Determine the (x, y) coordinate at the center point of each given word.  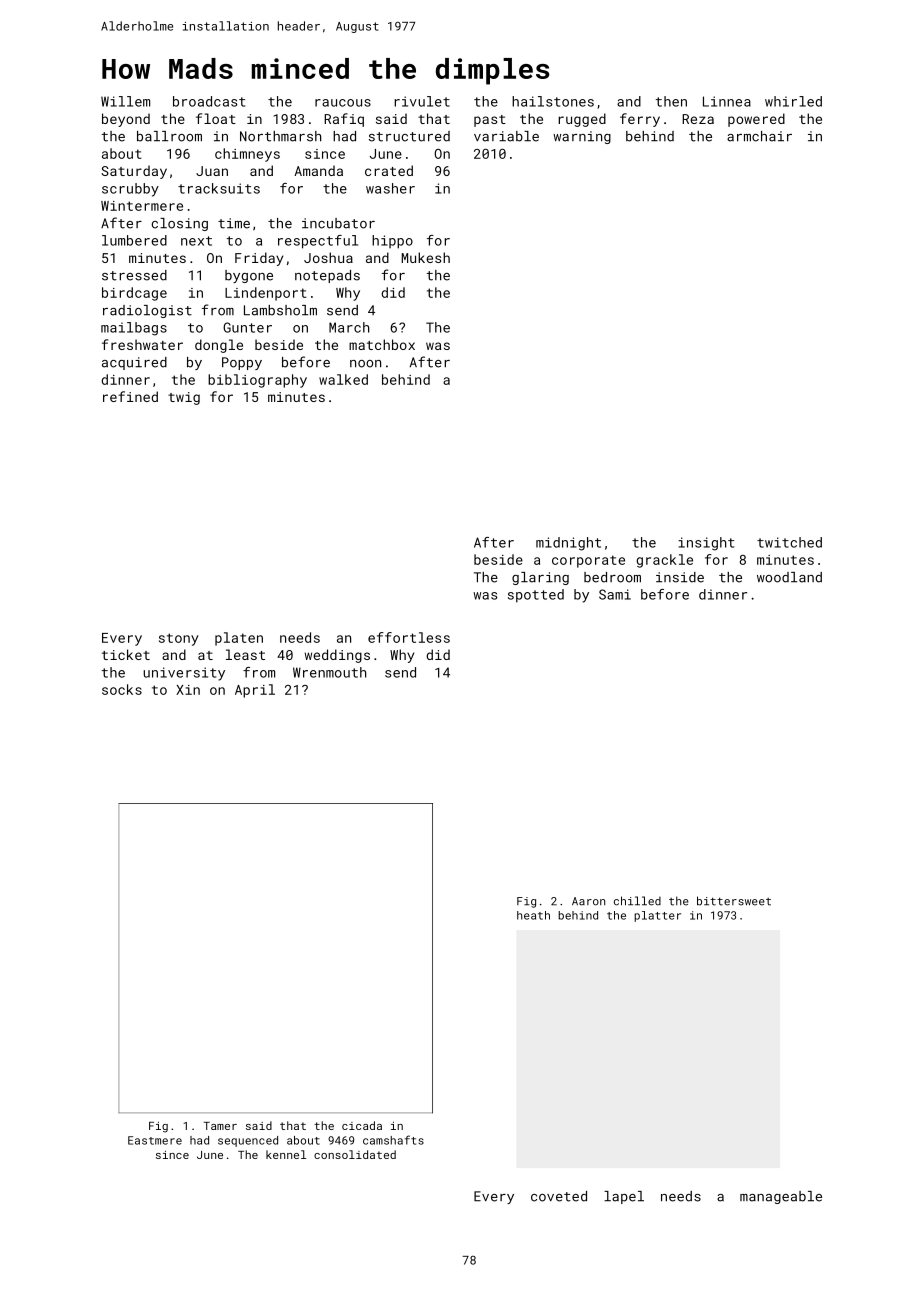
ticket (126, 654)
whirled (793, 101)
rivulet (422, 101)
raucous (343, 103)
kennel (286, 1154)
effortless (409, 637)
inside (680, 577)
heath (533, 915)
